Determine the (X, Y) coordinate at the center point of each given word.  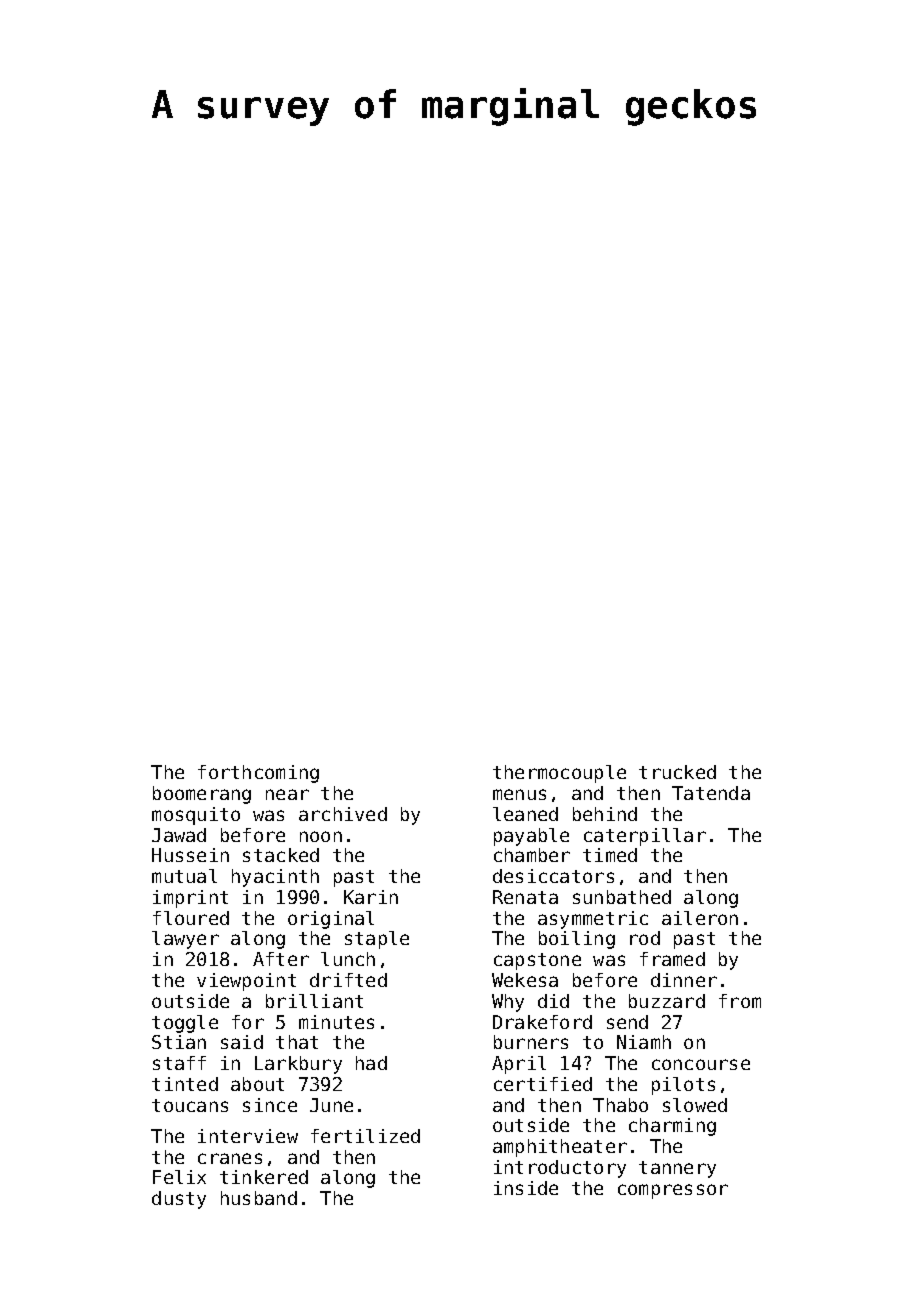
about (257, 1084)
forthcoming (258, 774)
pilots (683, 1086)
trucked (677, 772)
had (371, 1063)
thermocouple (559, 774)
